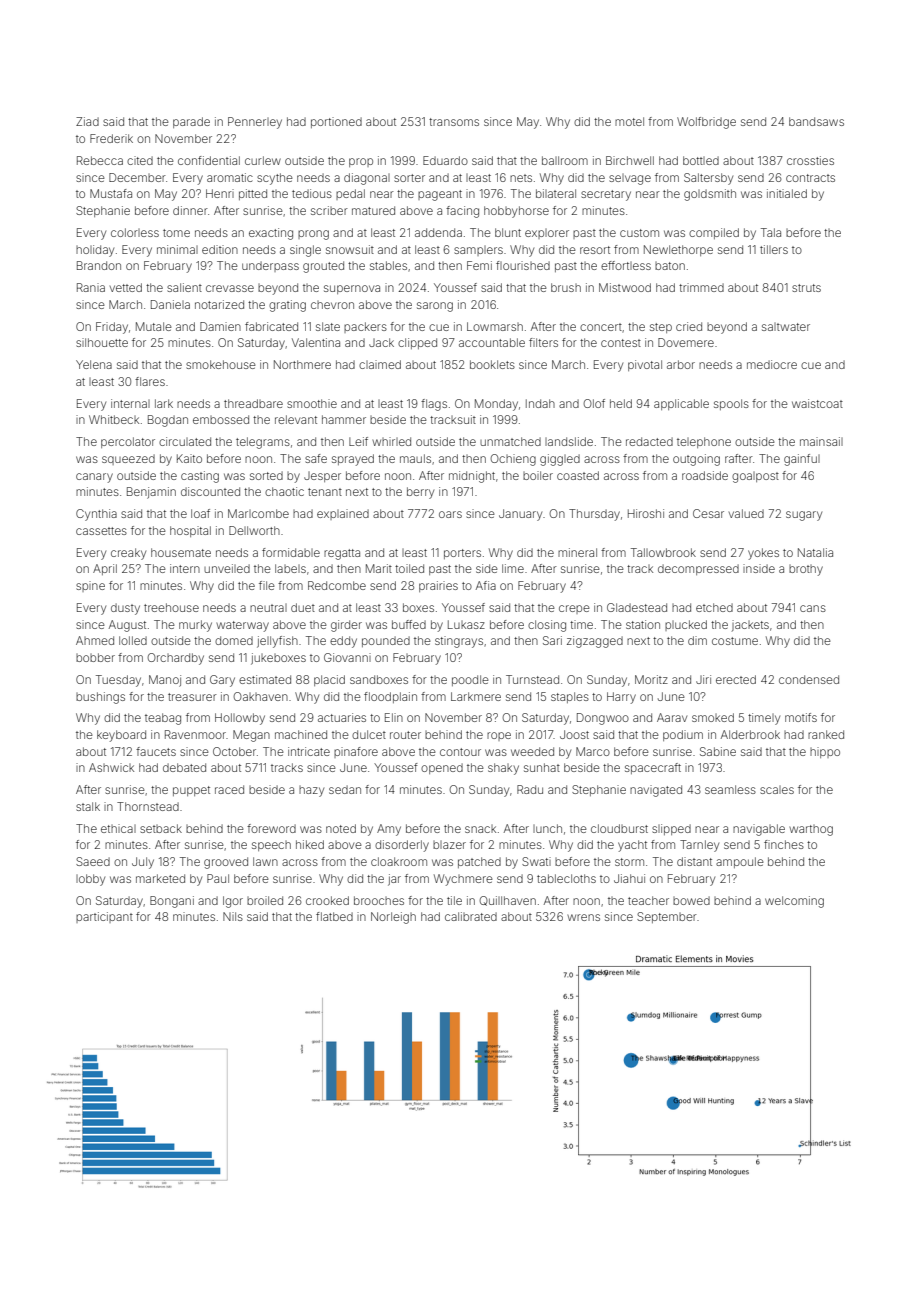 Image resolution: width=924 pixels, height=1308 pixels. I want to click on Harry, so click(621, 698).
